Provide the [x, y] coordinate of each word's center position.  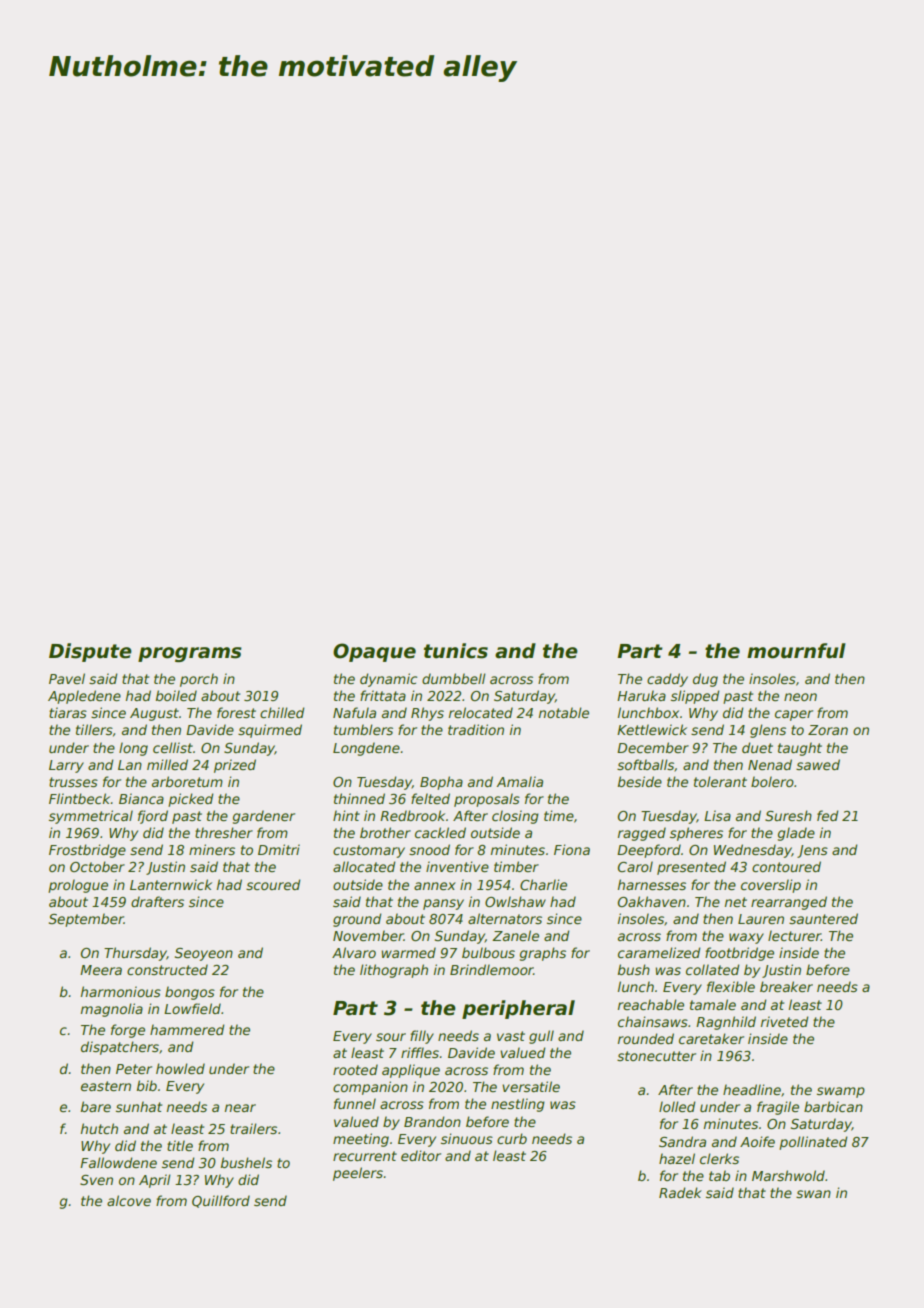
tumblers [363, 729]
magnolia [112, 1010]
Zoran [828, 730]
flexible [731, 986]
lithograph [394, 971]
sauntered [823, 918]
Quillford [221, 1201]
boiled [176, 695]
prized [235, 766]
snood [429, 849]
